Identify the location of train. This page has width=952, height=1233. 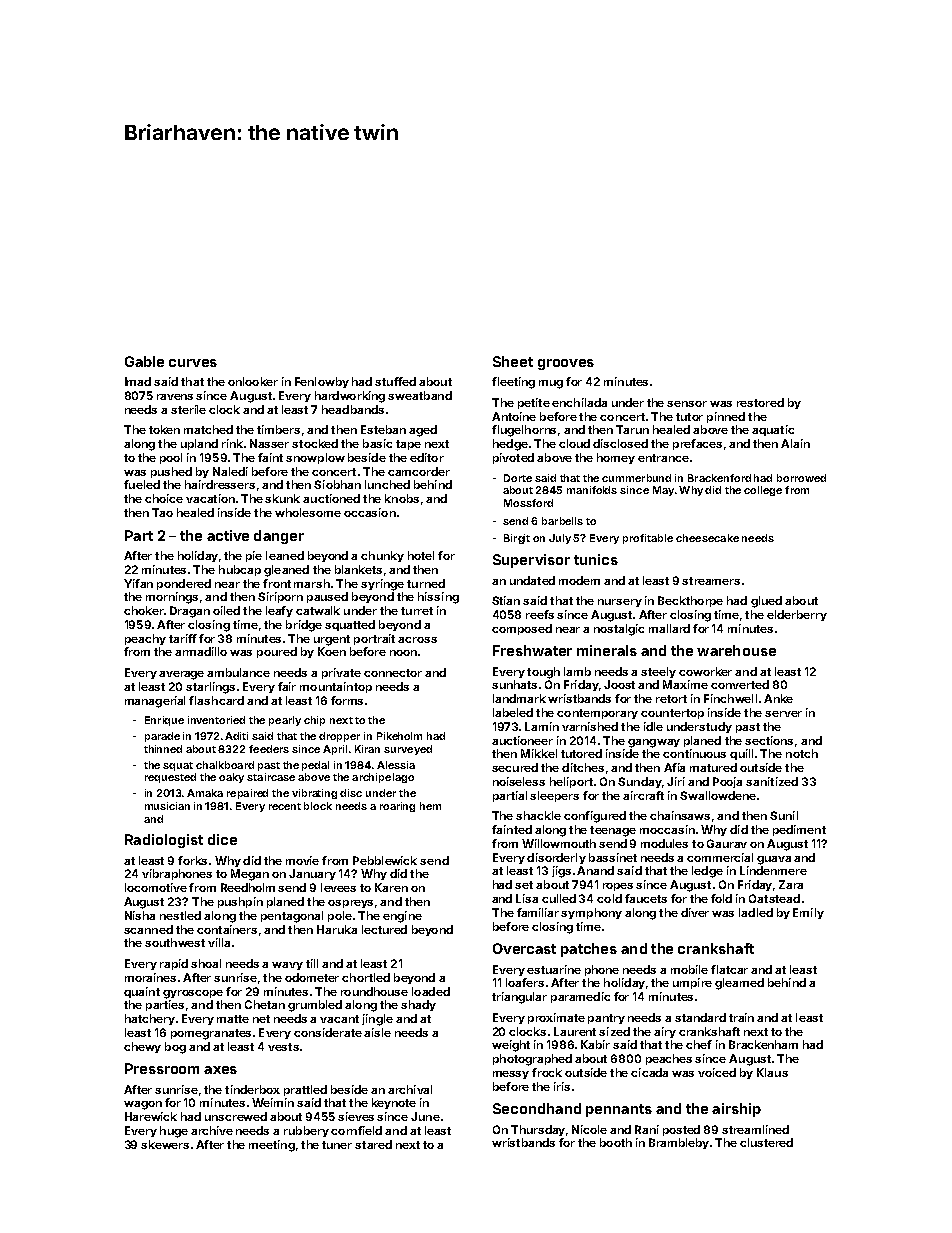
(741, 1017).
